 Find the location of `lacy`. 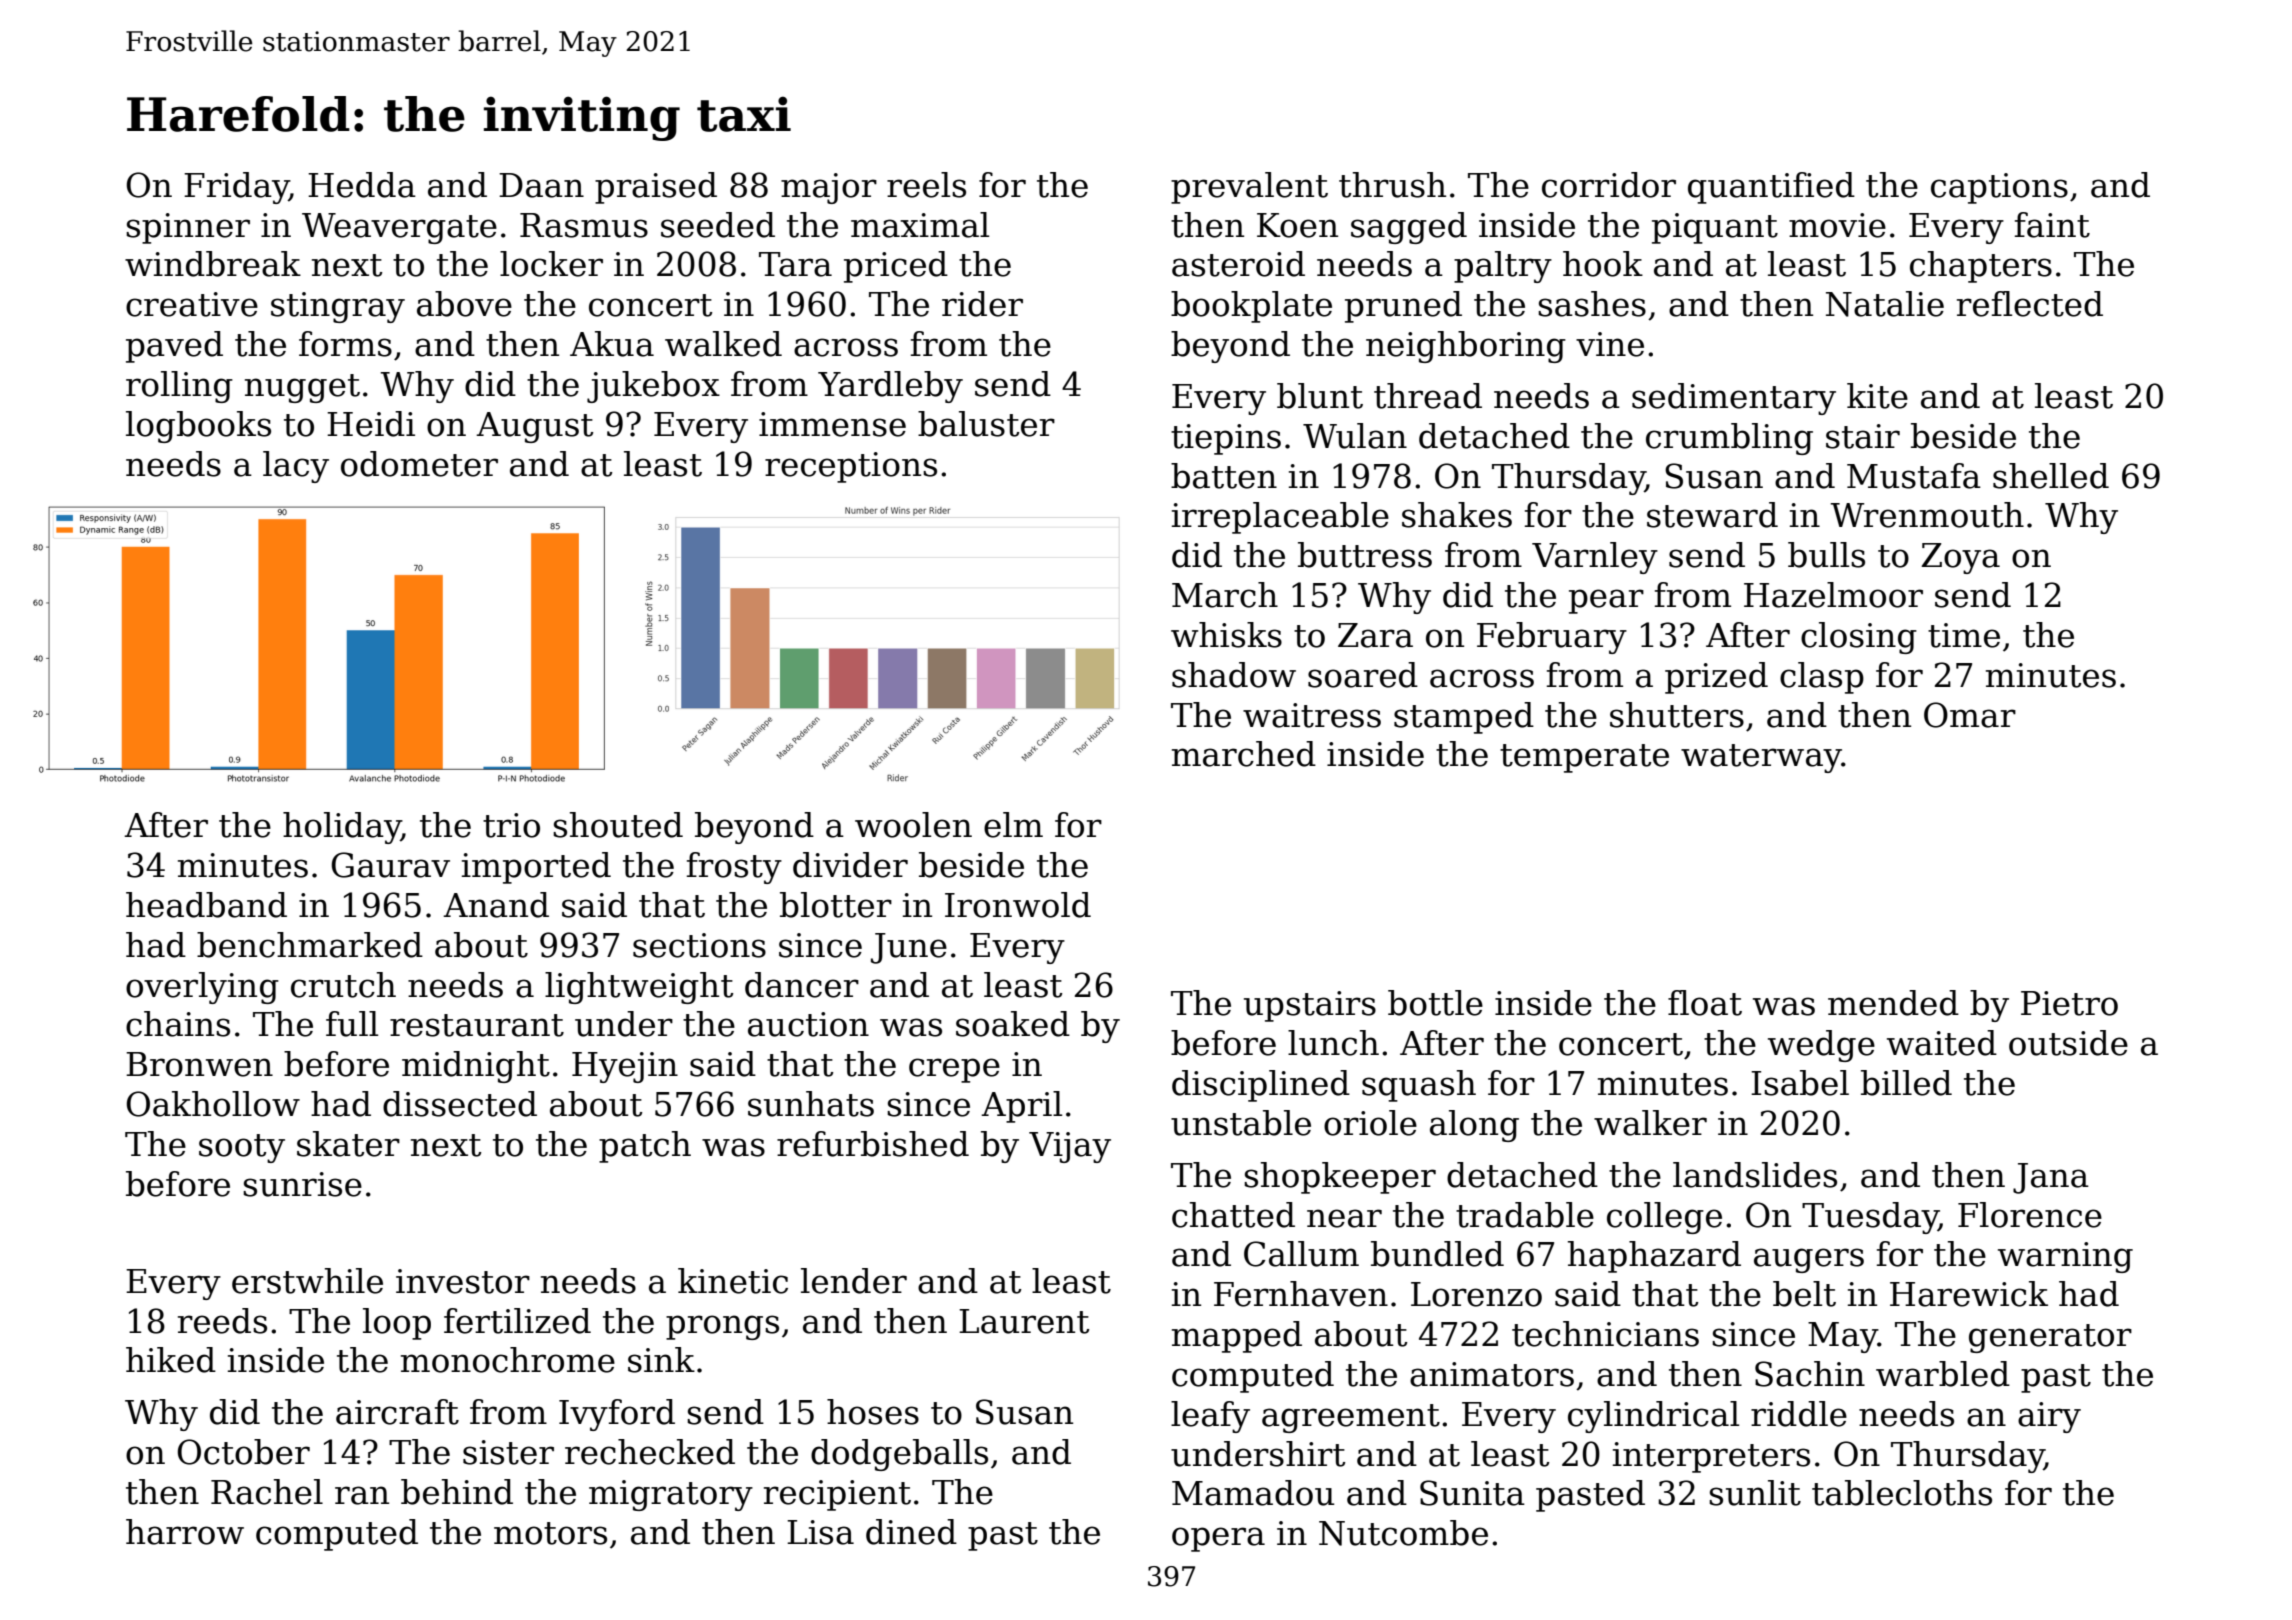

lacy is located at coordinates (296, 467).
